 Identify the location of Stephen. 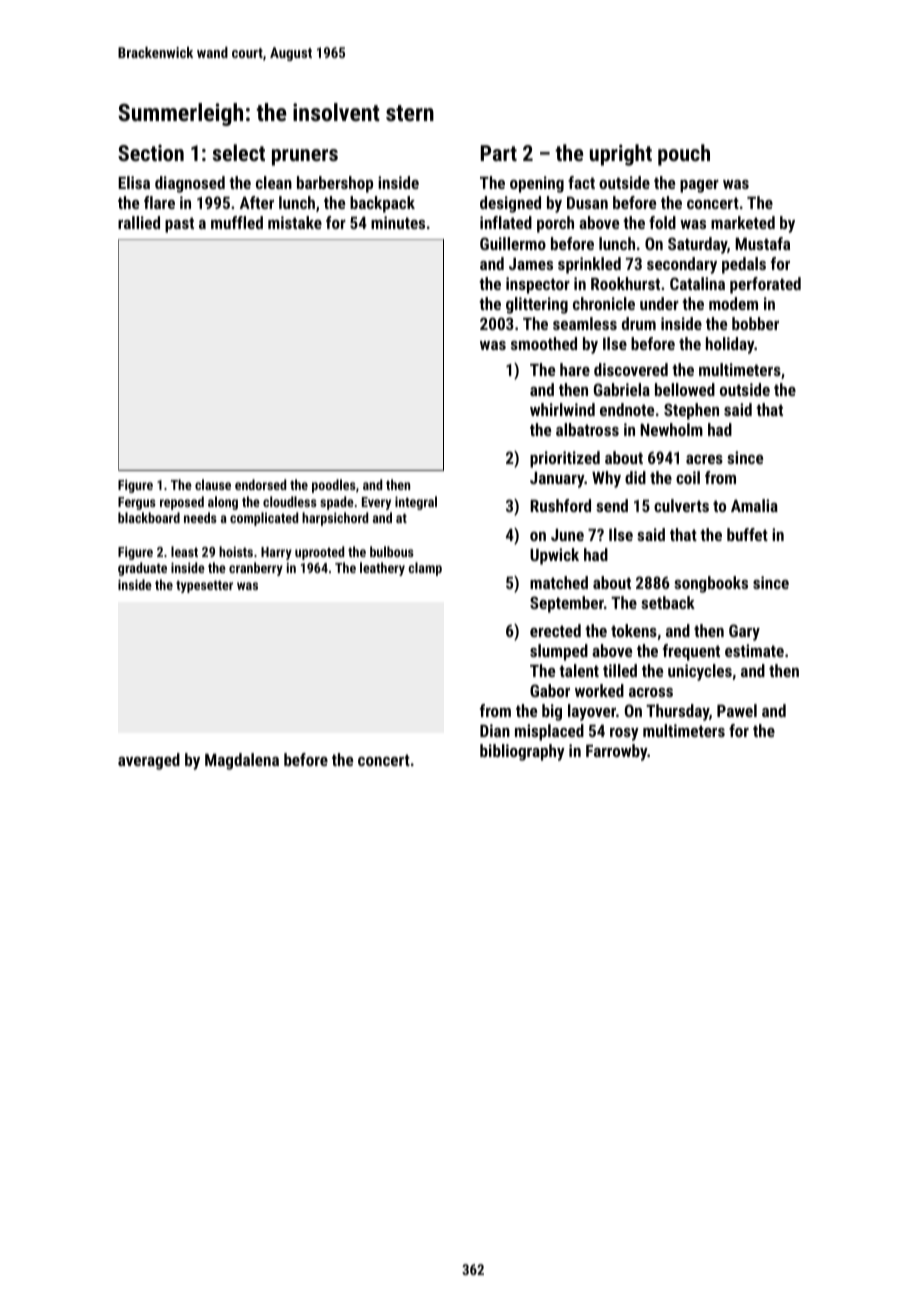
(691, 411).
